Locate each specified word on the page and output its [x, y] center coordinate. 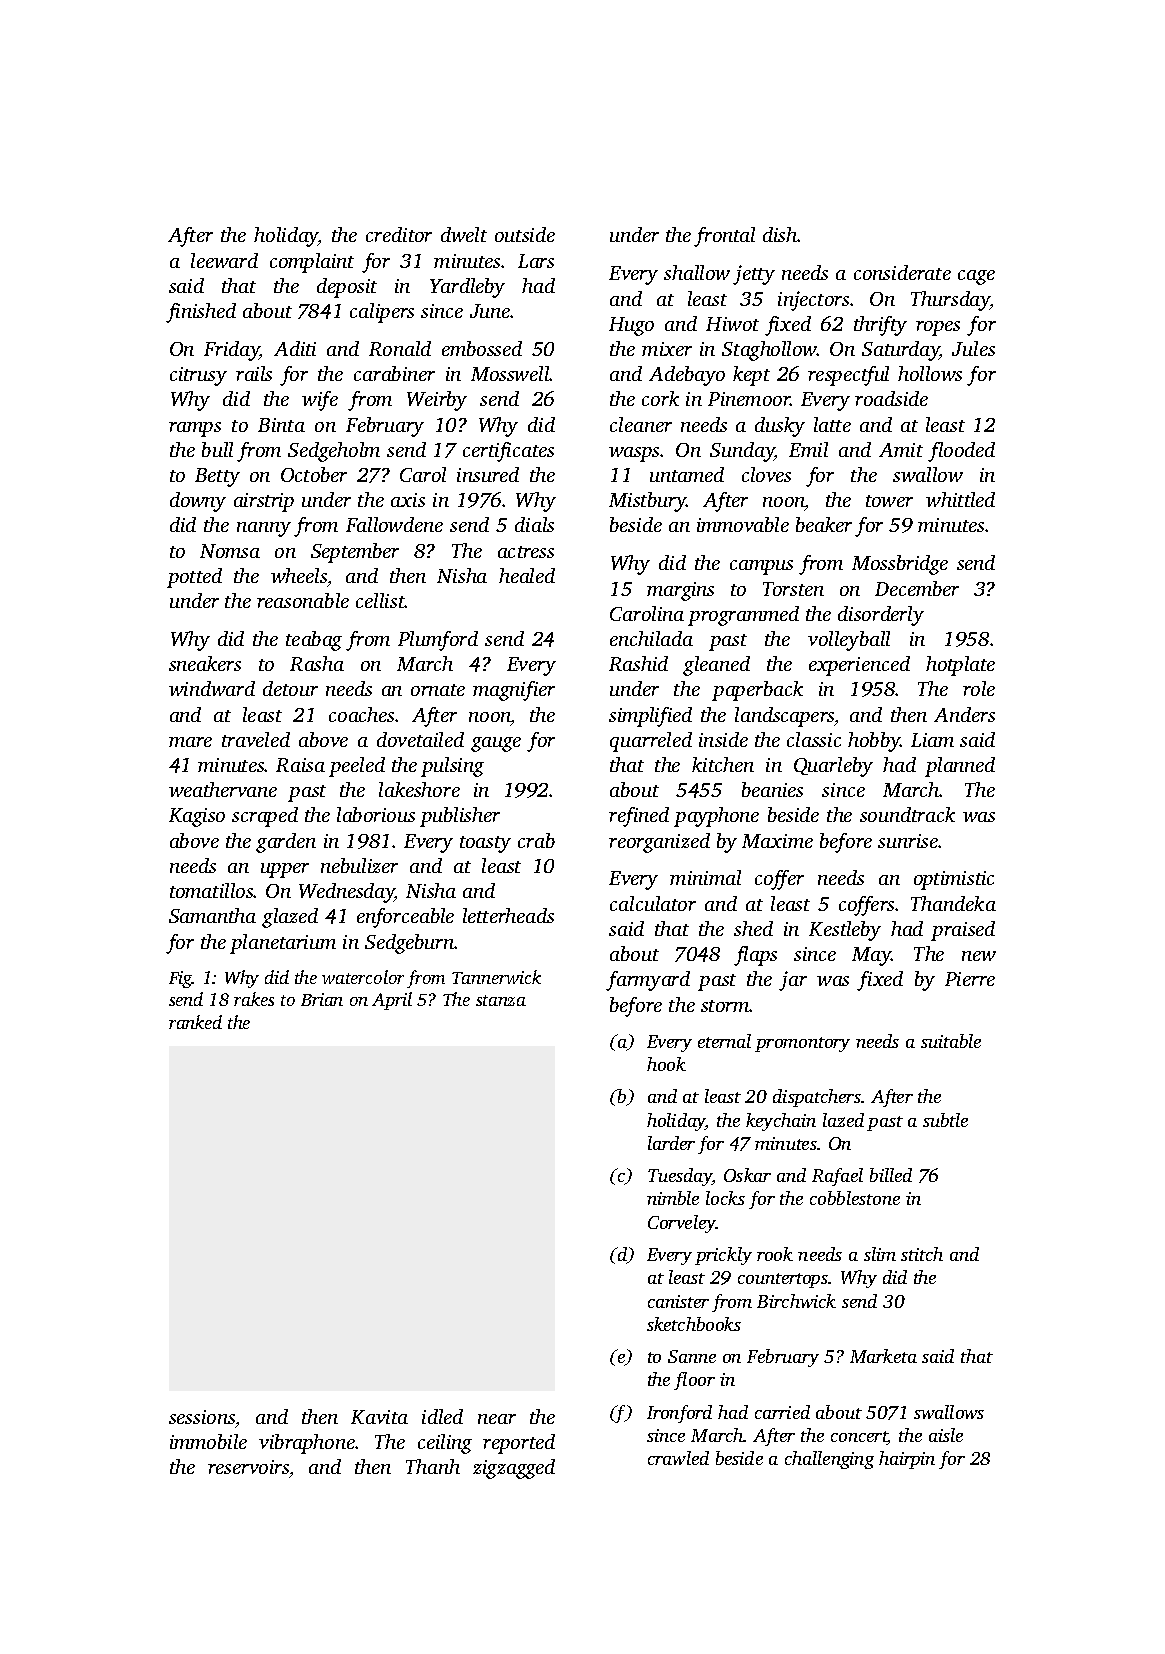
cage [976, 277]
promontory [802, 1044]
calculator [653, 903]
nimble [673, 1198]
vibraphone [307, 1444]
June [490, 311]
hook [666, 1064]
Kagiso [197, 817]
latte [832, 424]
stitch [922, 1254]
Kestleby [845, 931]
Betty [217, 477]
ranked [195, 1022]
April [392, 1001]
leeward [224, 260]
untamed [687, 474]
